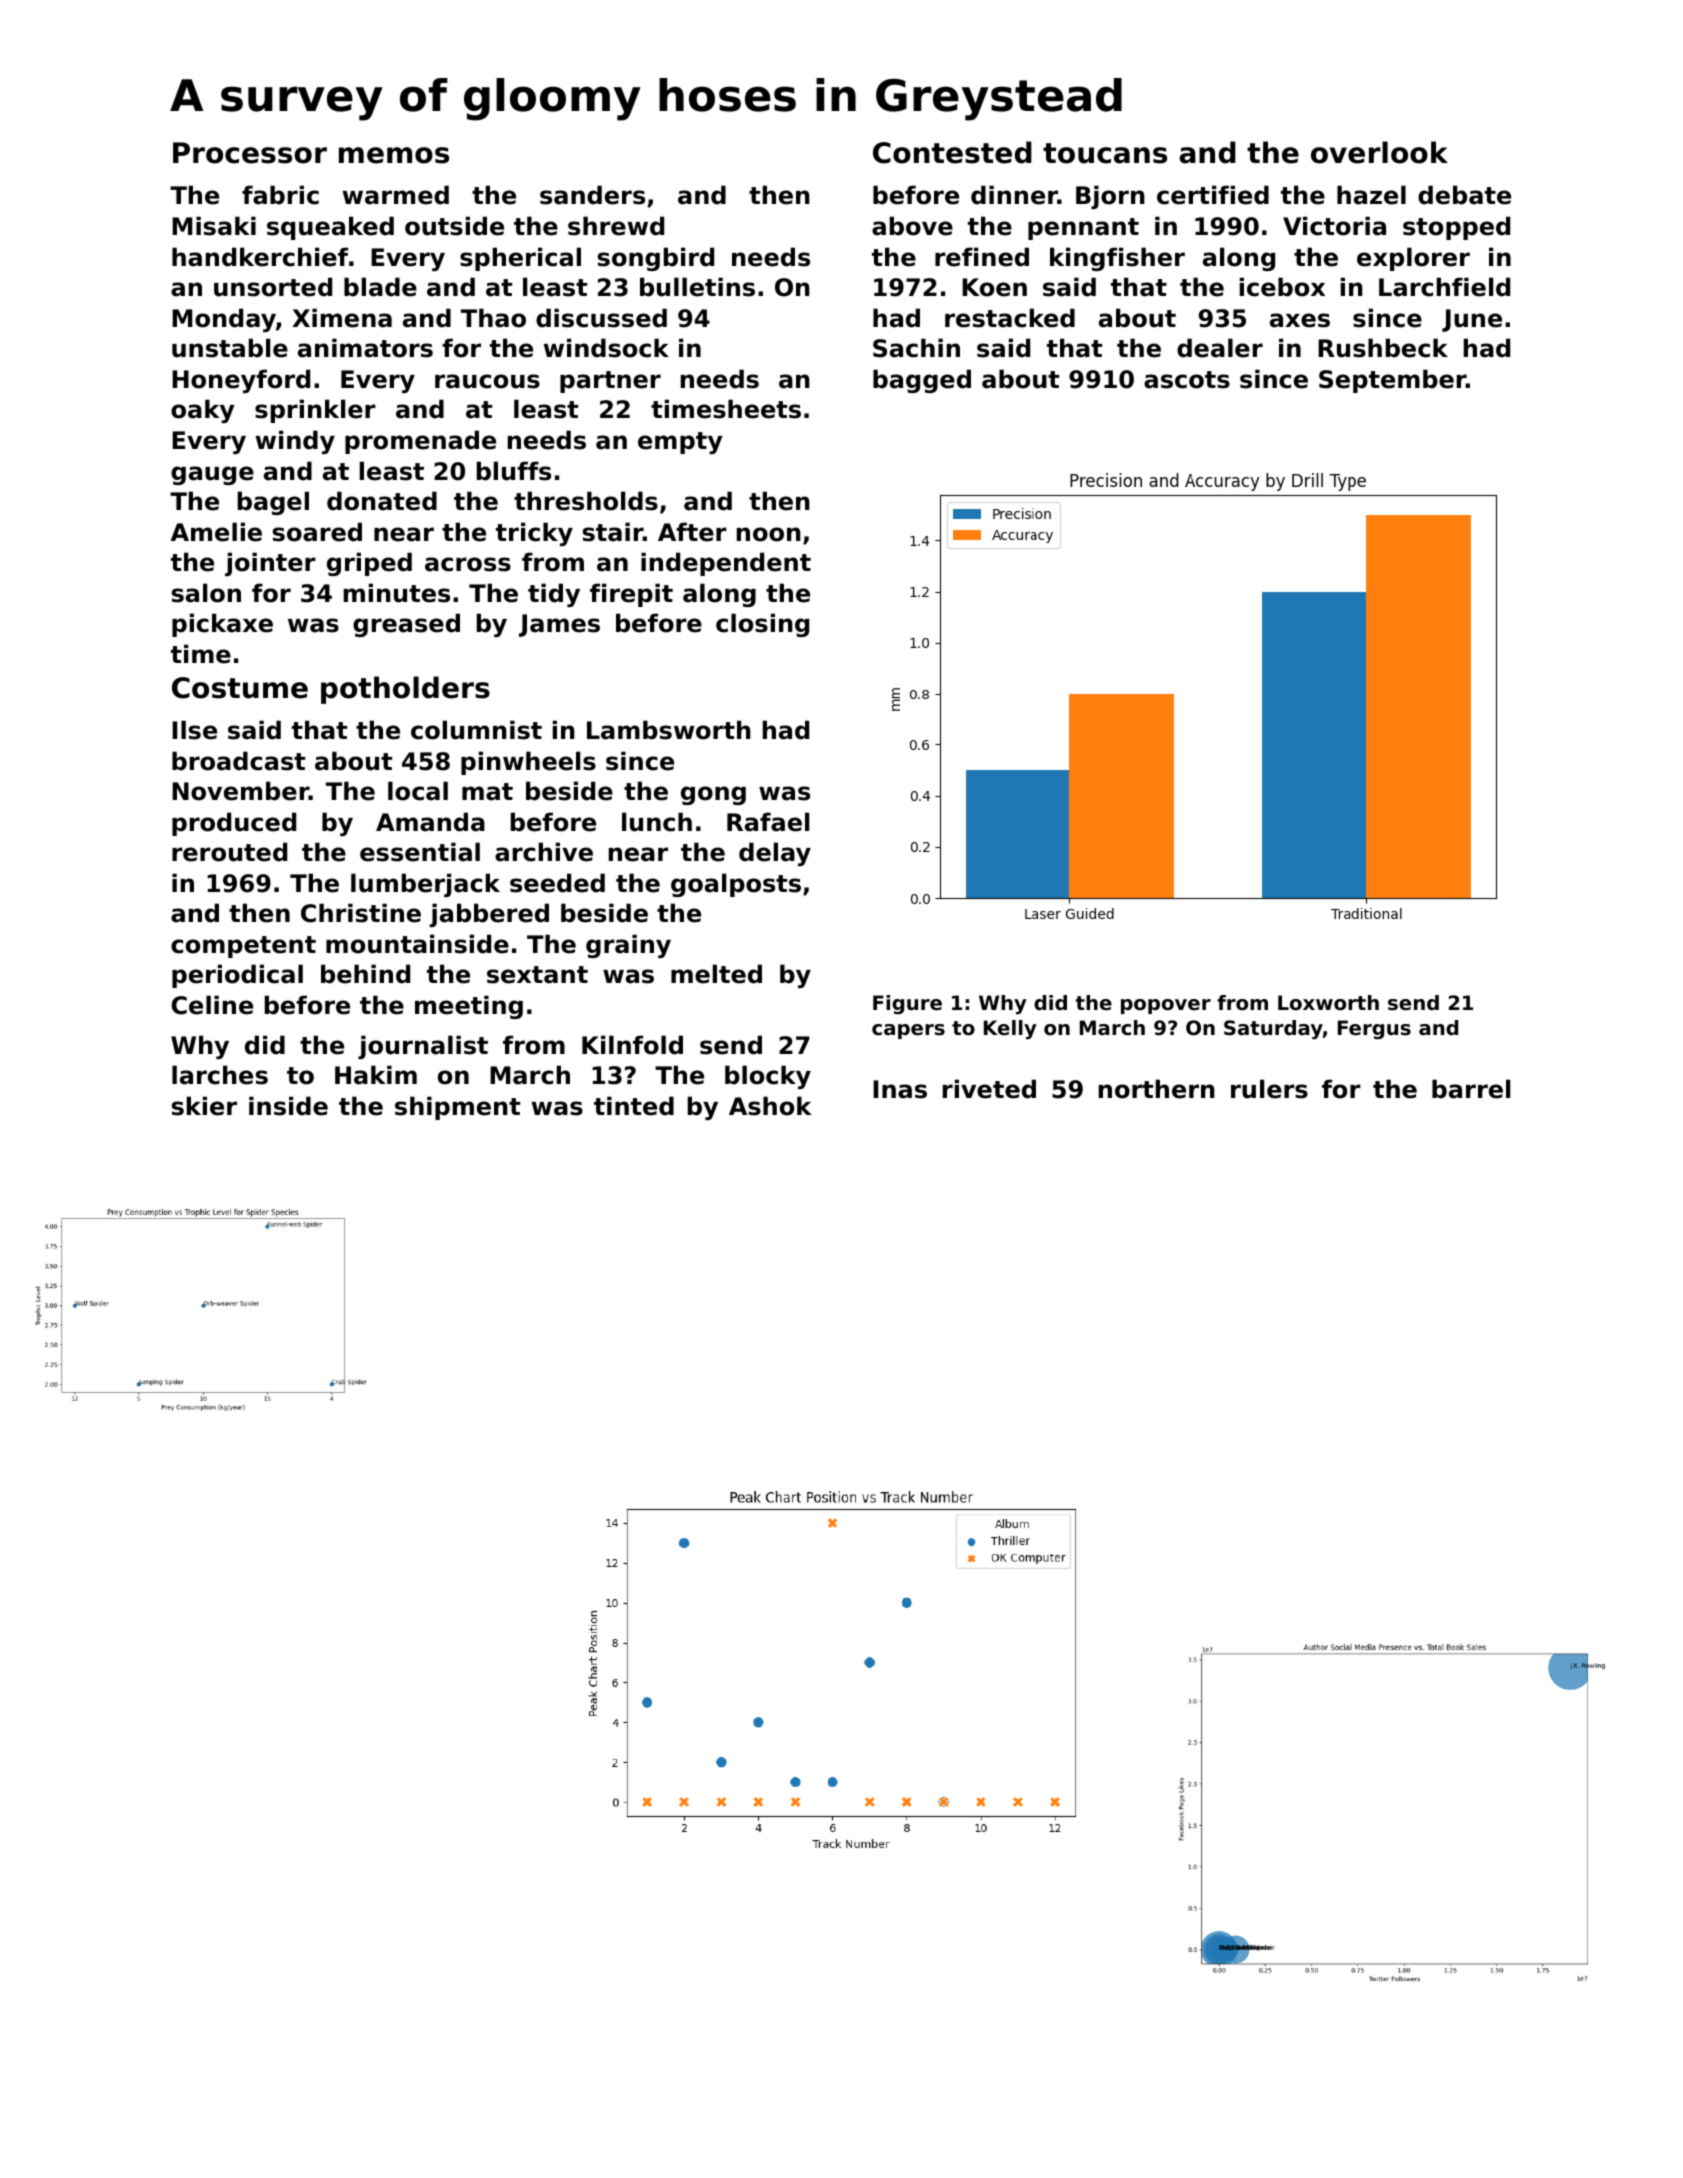  What do you see at coordinates (770, 1106) in the document?
I see `Ashok` at bounding box center [770, 1106].
